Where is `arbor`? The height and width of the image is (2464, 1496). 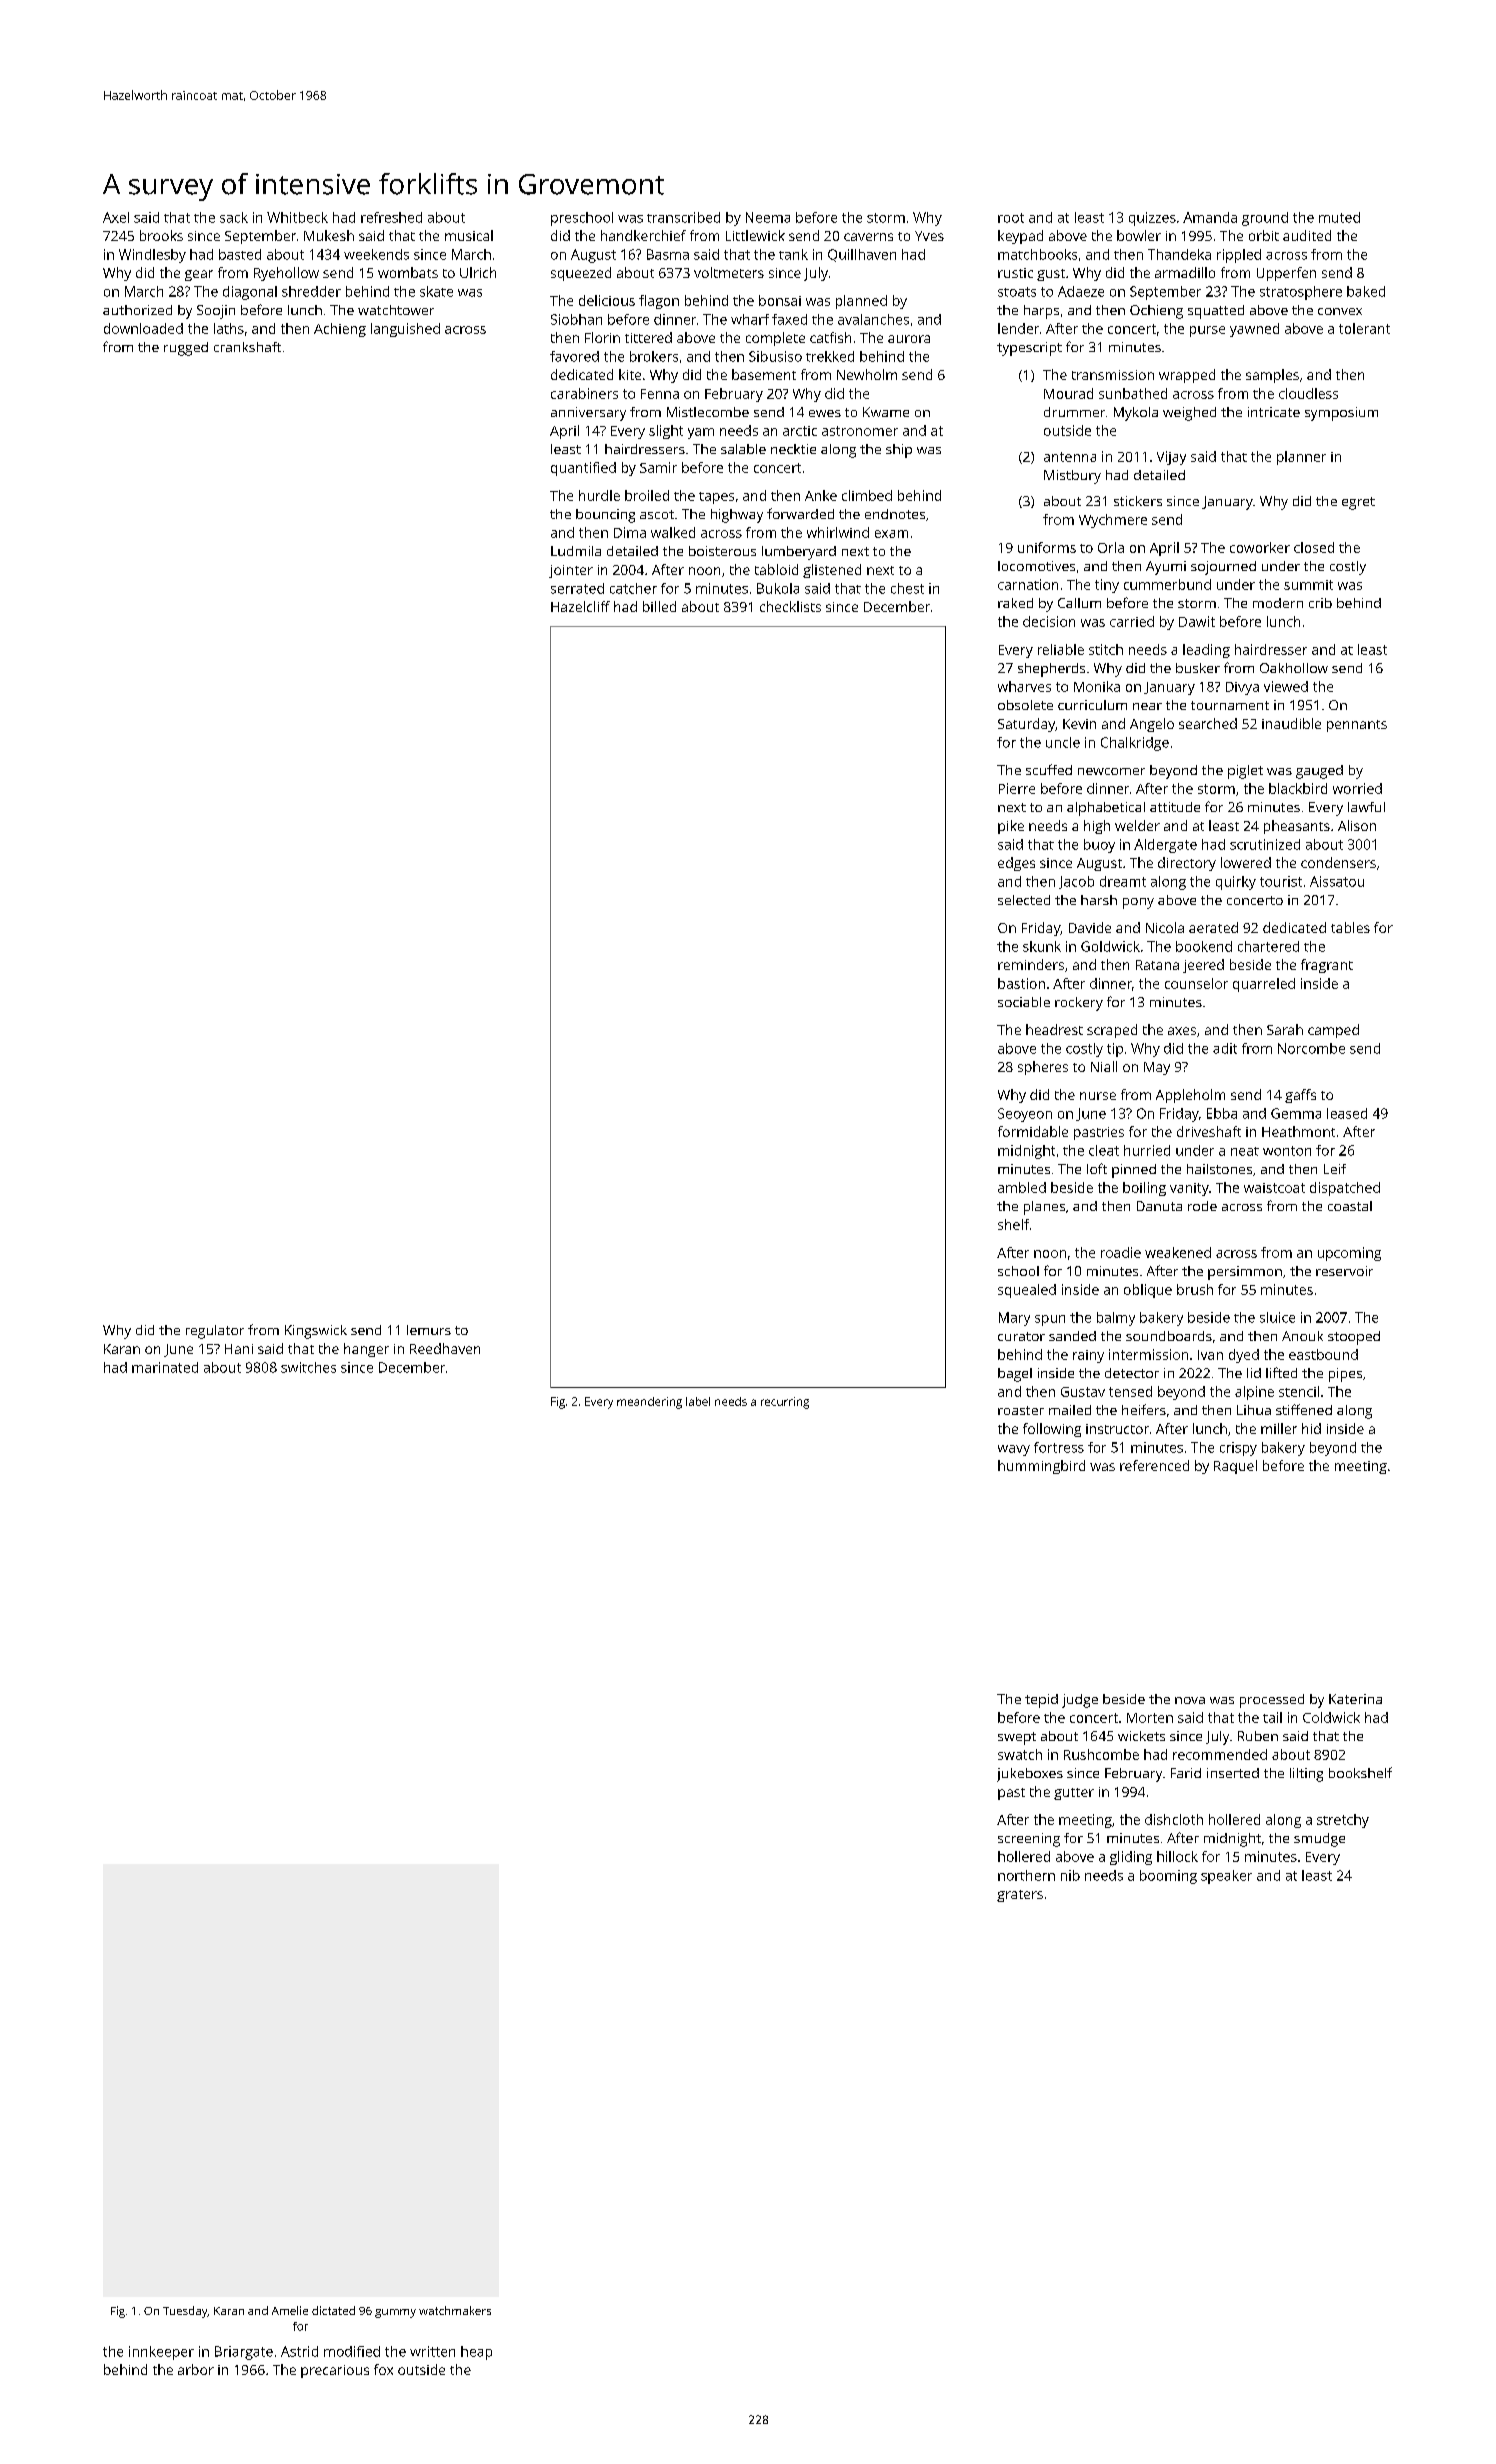 arbor is located at coordinates (196, 2369).
